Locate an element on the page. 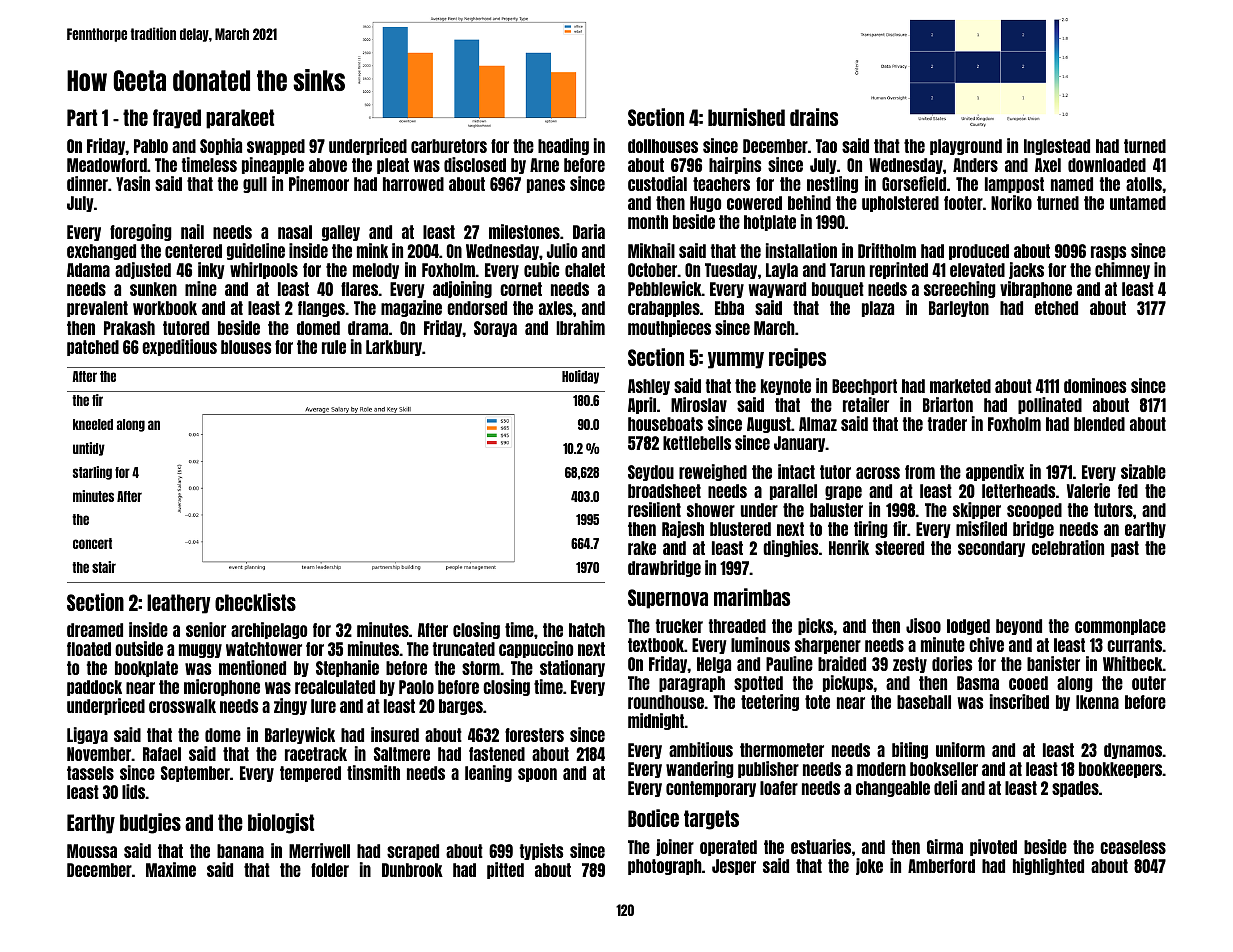 The width and height of the page is (1233, 952). Barleywick is located at coordinates (300, 735).
